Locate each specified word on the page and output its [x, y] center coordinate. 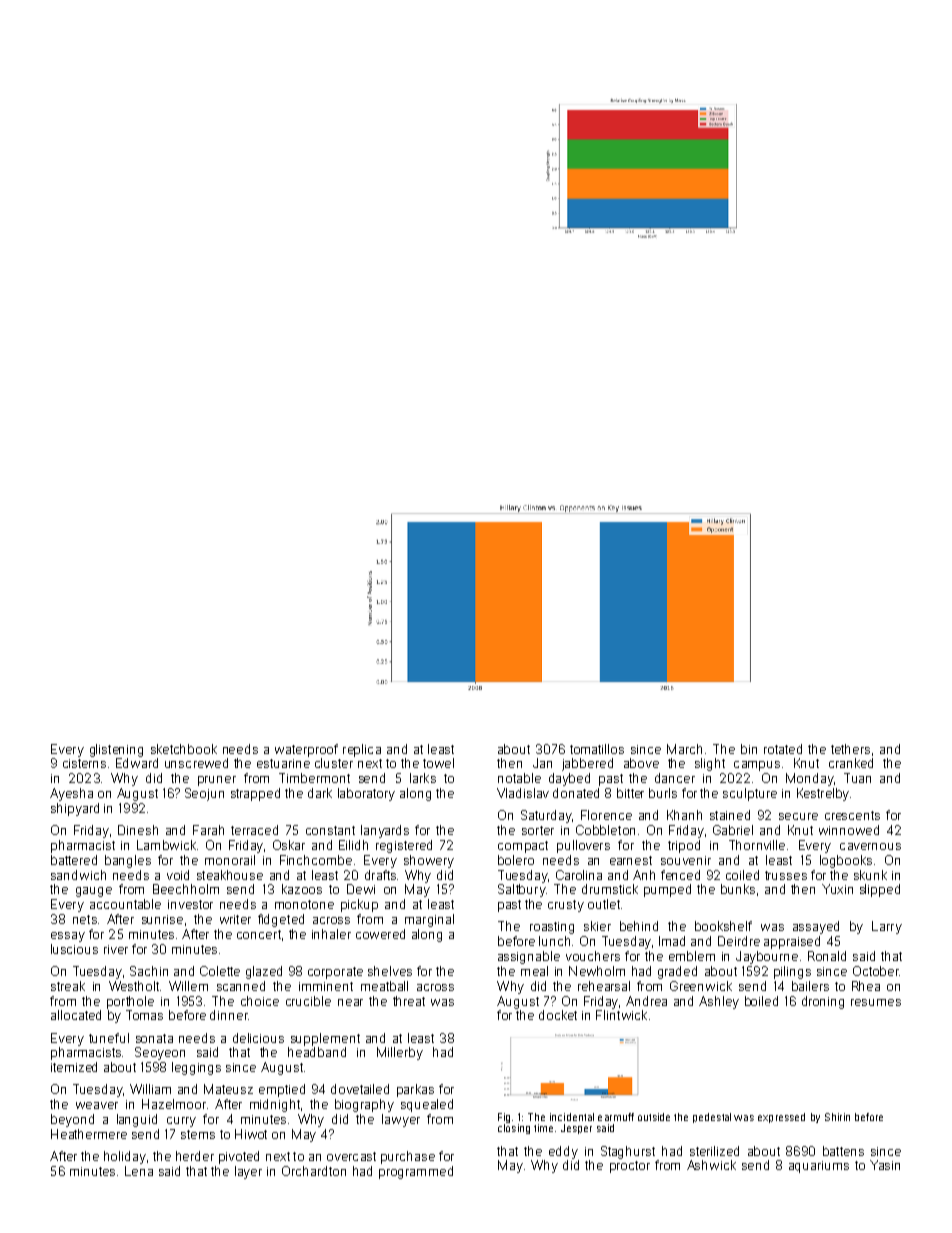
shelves [390, 971]
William [150, 1089]
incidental [572, 1117]
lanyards [385, 831]
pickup [359, 905]
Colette [220, 971]
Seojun [204, 794]
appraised [792, 942]
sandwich [78, 875]
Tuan [857, 778]
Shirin [837, 1117]
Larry [887, 927]
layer [248, 1172]
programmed [416, 1172]
